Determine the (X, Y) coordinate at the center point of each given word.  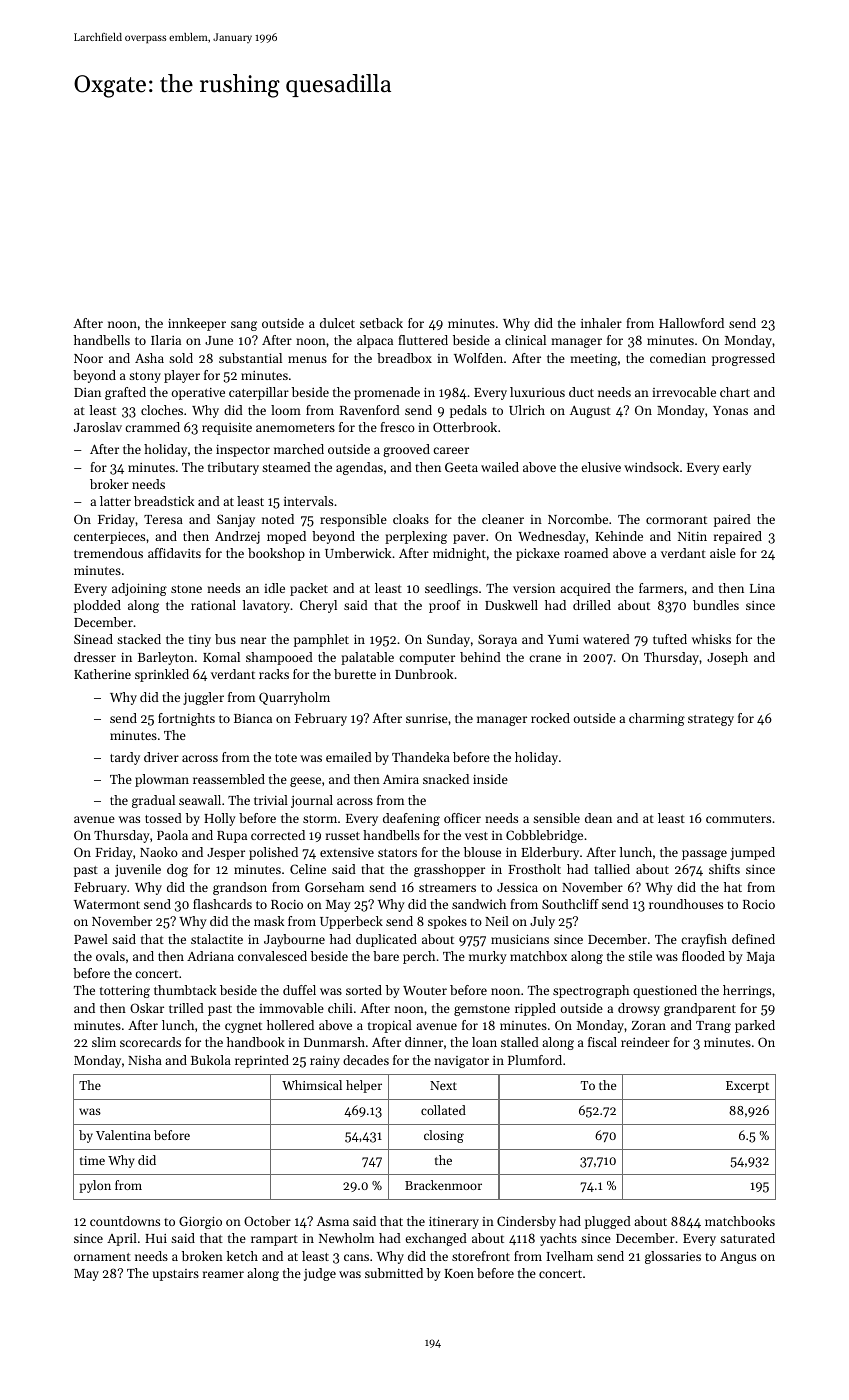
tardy (125, 758)
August (590, 412)
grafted (125, 393)
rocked (550, 718)
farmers (661, 588)
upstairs (175, 1275)
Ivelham (569, 1256)
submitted (394, 1273)
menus (307, 359)
